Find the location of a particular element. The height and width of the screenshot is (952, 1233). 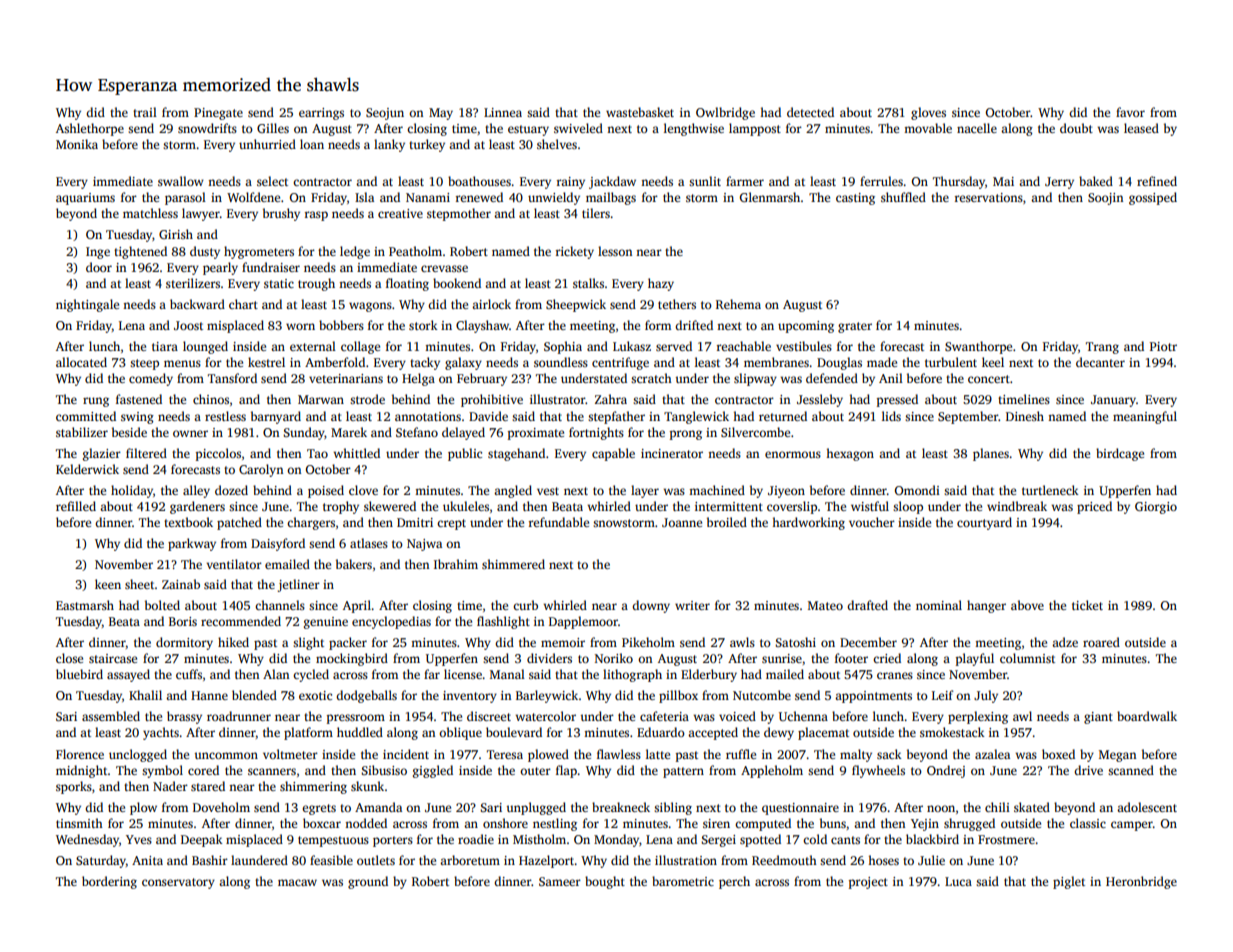

lamppost is located at coordinates (755, 129).
